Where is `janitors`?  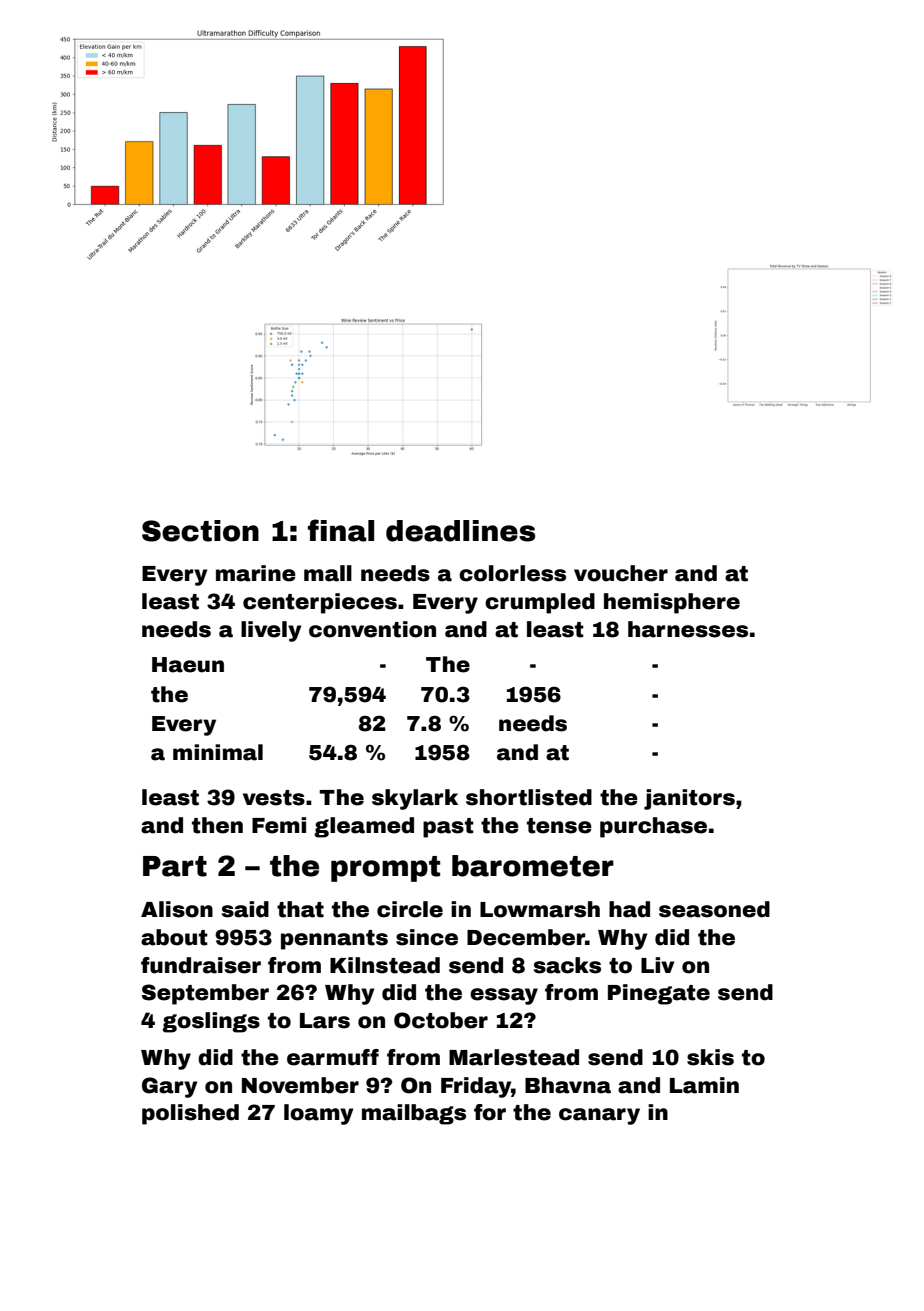
janitors is located at coordinates (689, 799).
